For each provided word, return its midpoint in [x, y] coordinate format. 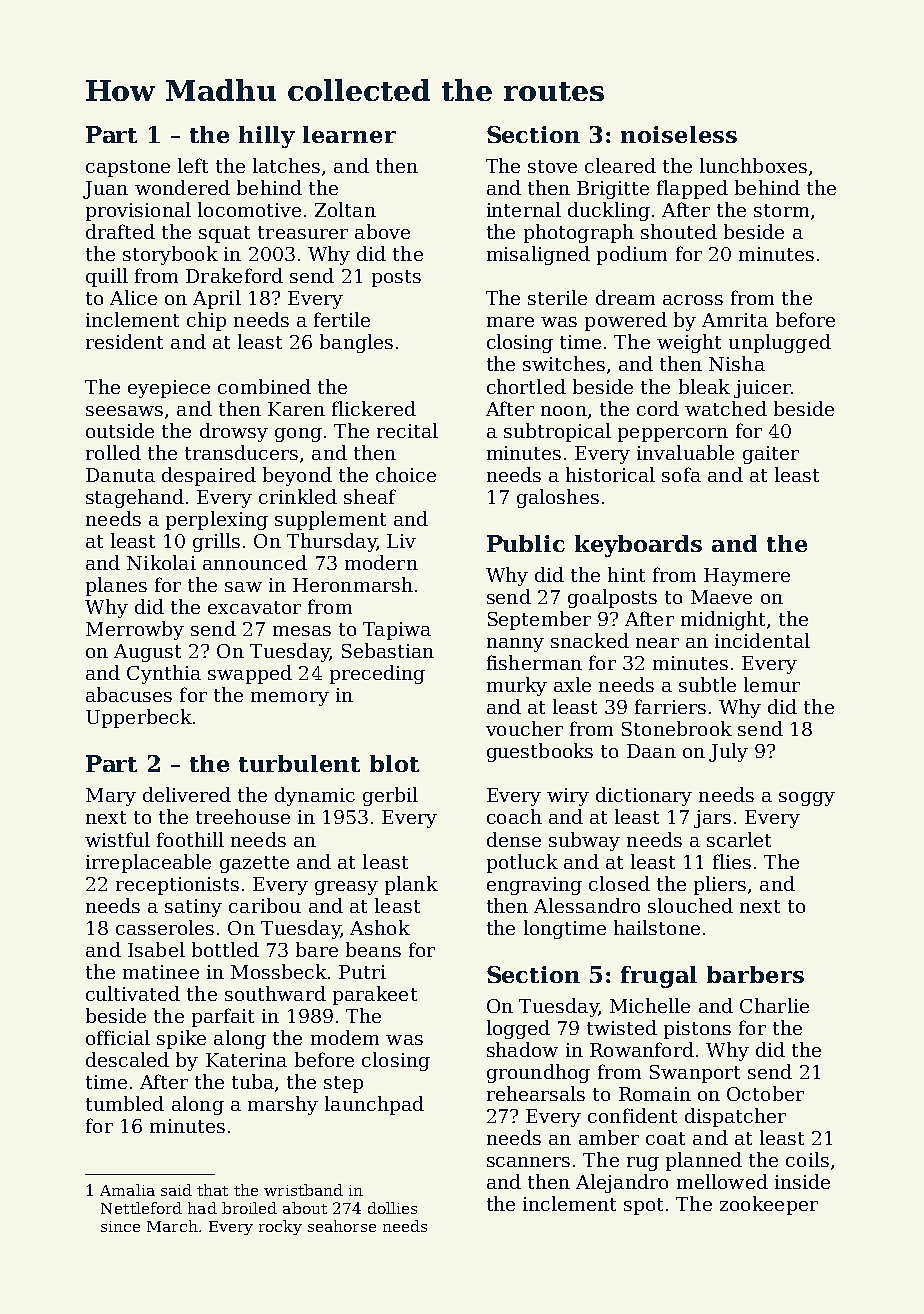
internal [524, 209]
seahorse [342, 1226]
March [172, 1226]
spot [643, 1206]
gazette [254, 864]
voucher [524, 728]
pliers [720, 885]
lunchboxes [753, 165]
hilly [267, 137]
